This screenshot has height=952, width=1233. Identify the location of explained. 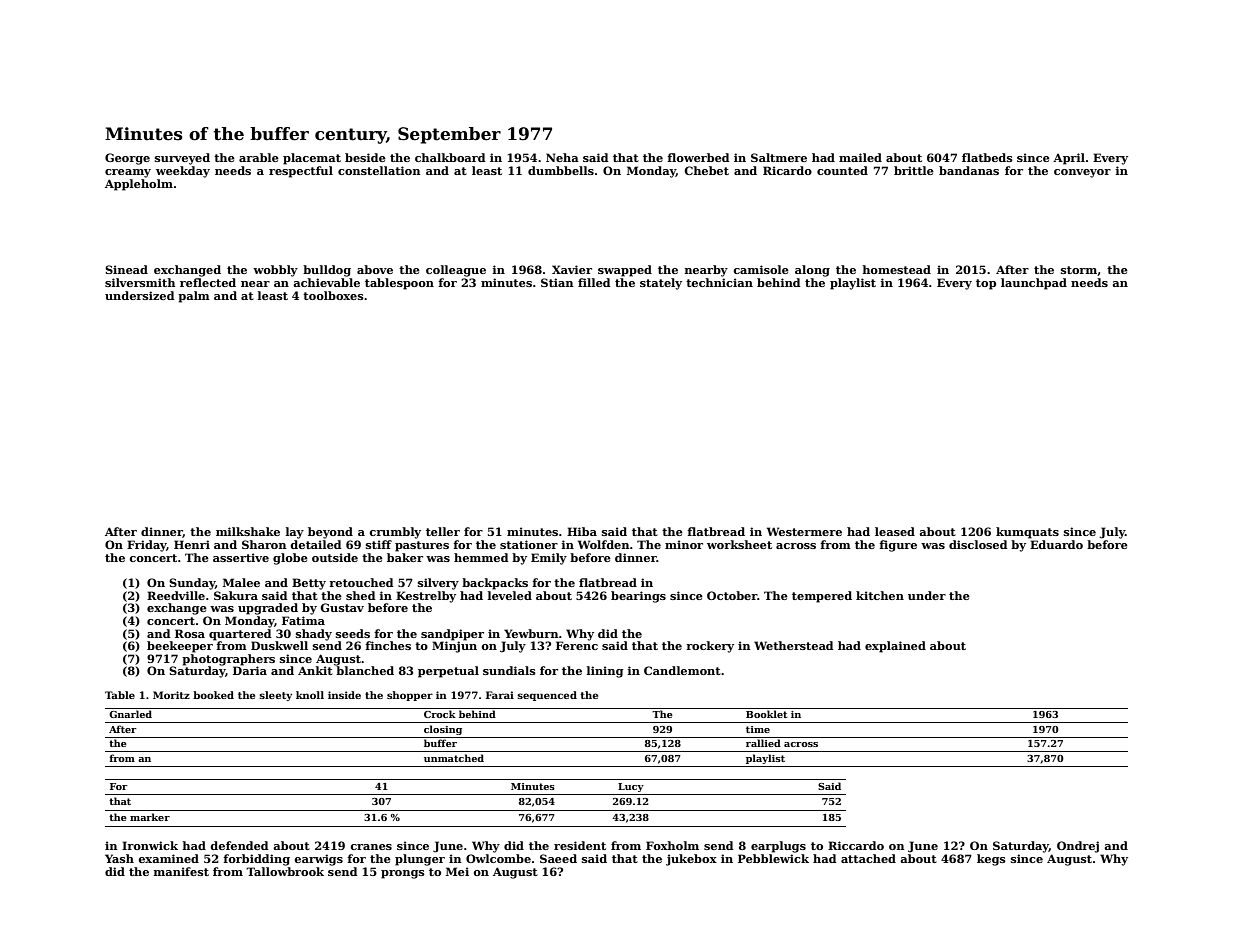
(895, 647).
